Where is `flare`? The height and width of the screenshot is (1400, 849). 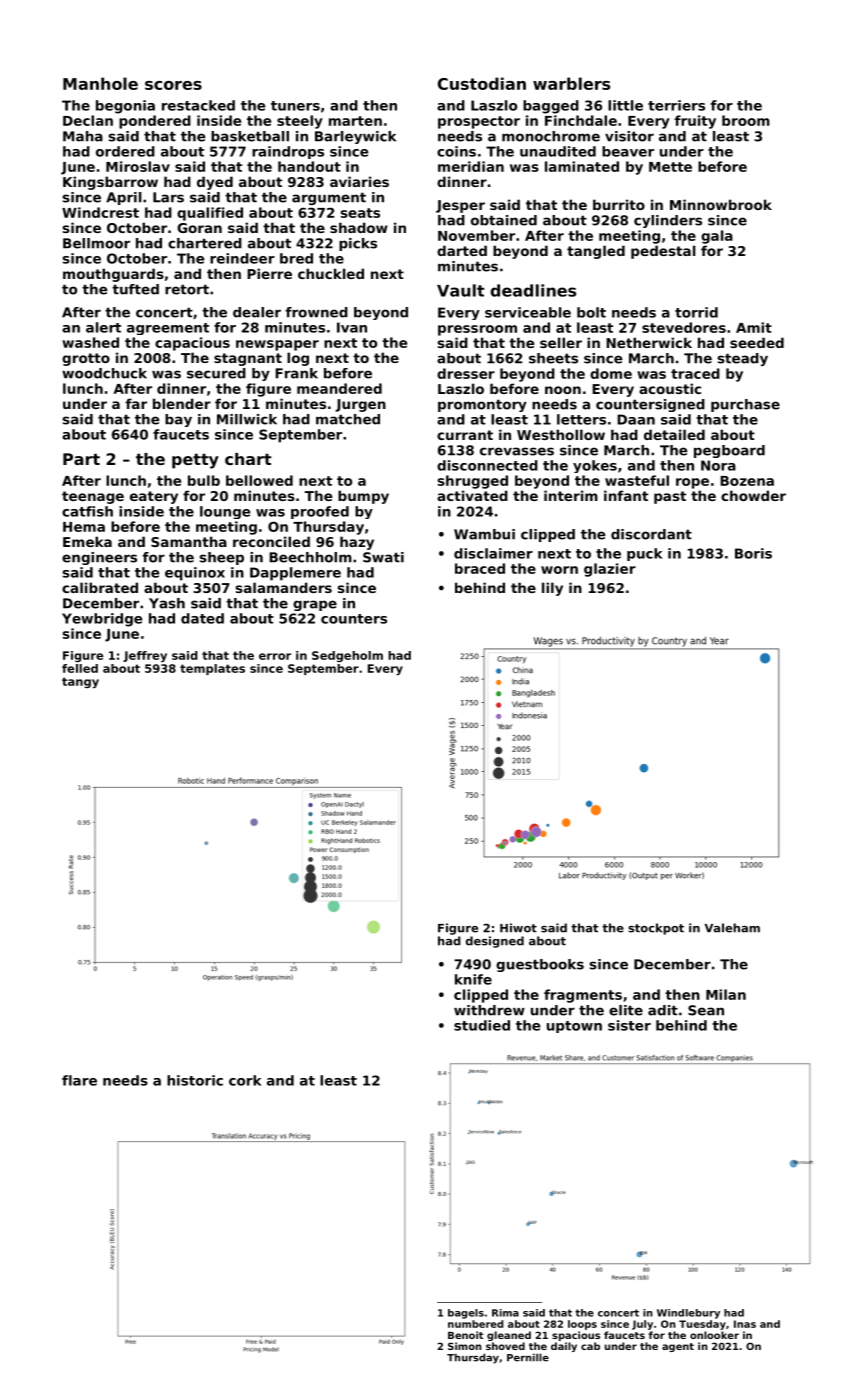
flare is located at coordinates (79, 1080).
